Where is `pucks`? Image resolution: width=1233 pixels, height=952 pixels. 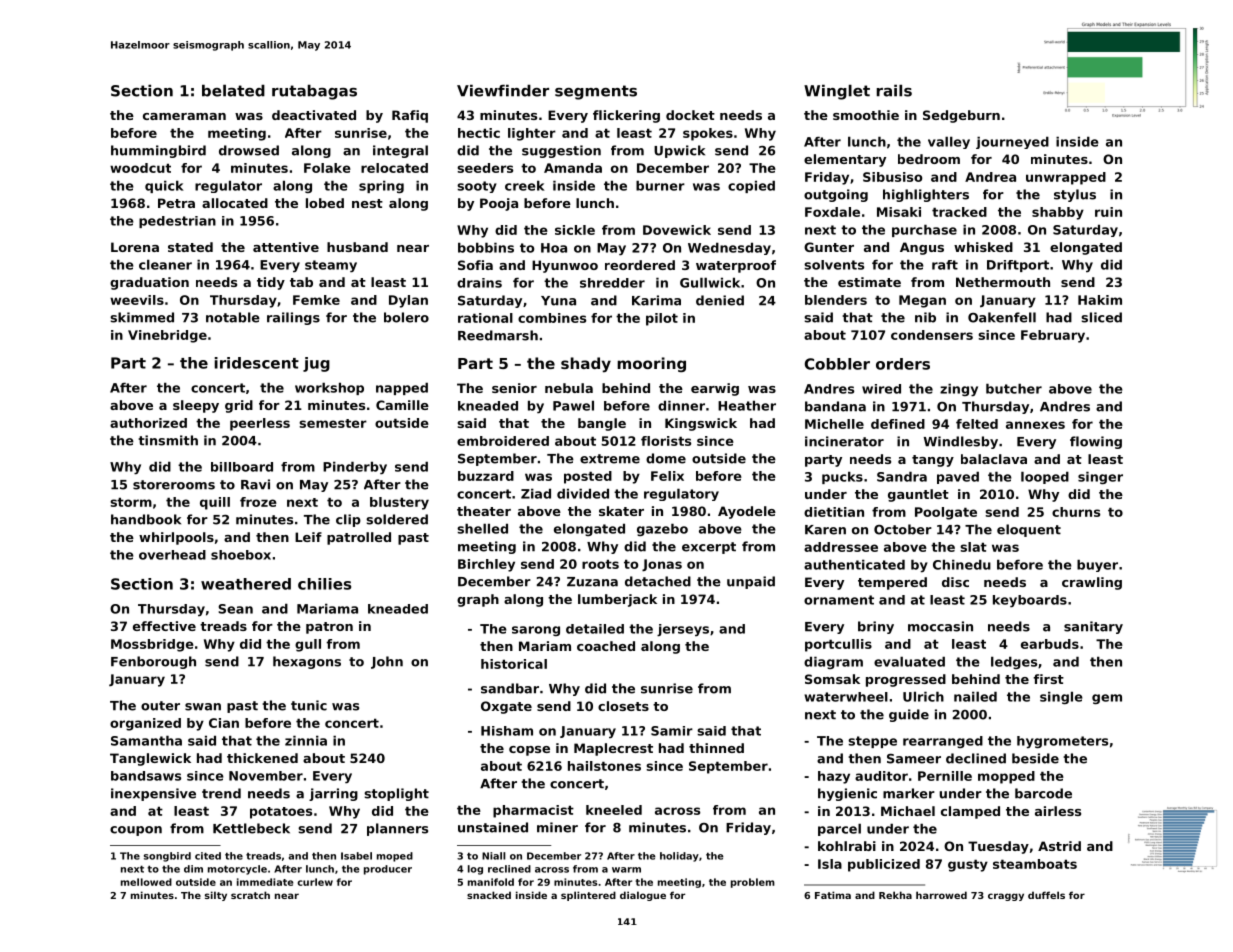
pucks is located at coordinates (842, 477).
